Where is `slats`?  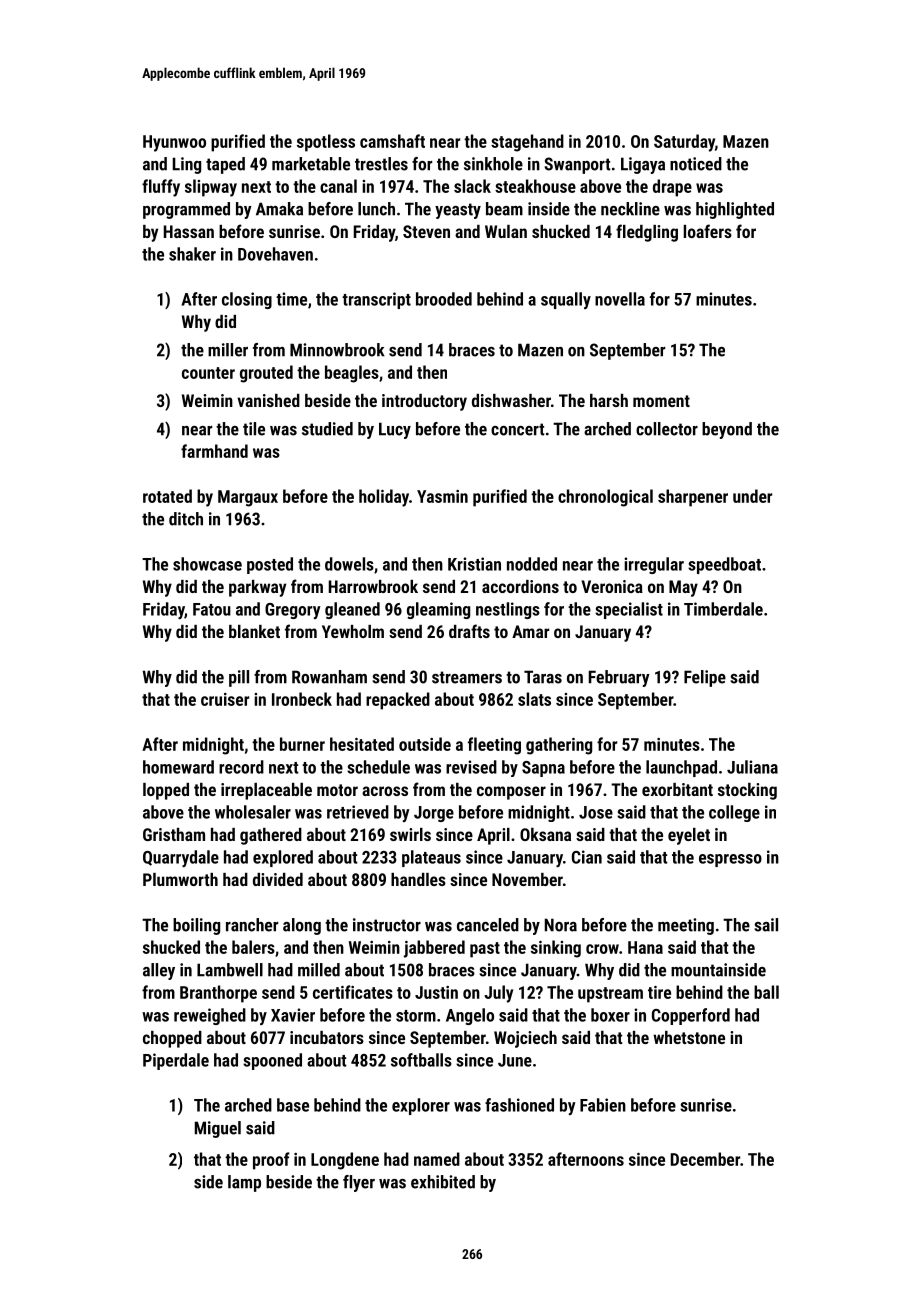 slats is located at coordinates (534, 699).
